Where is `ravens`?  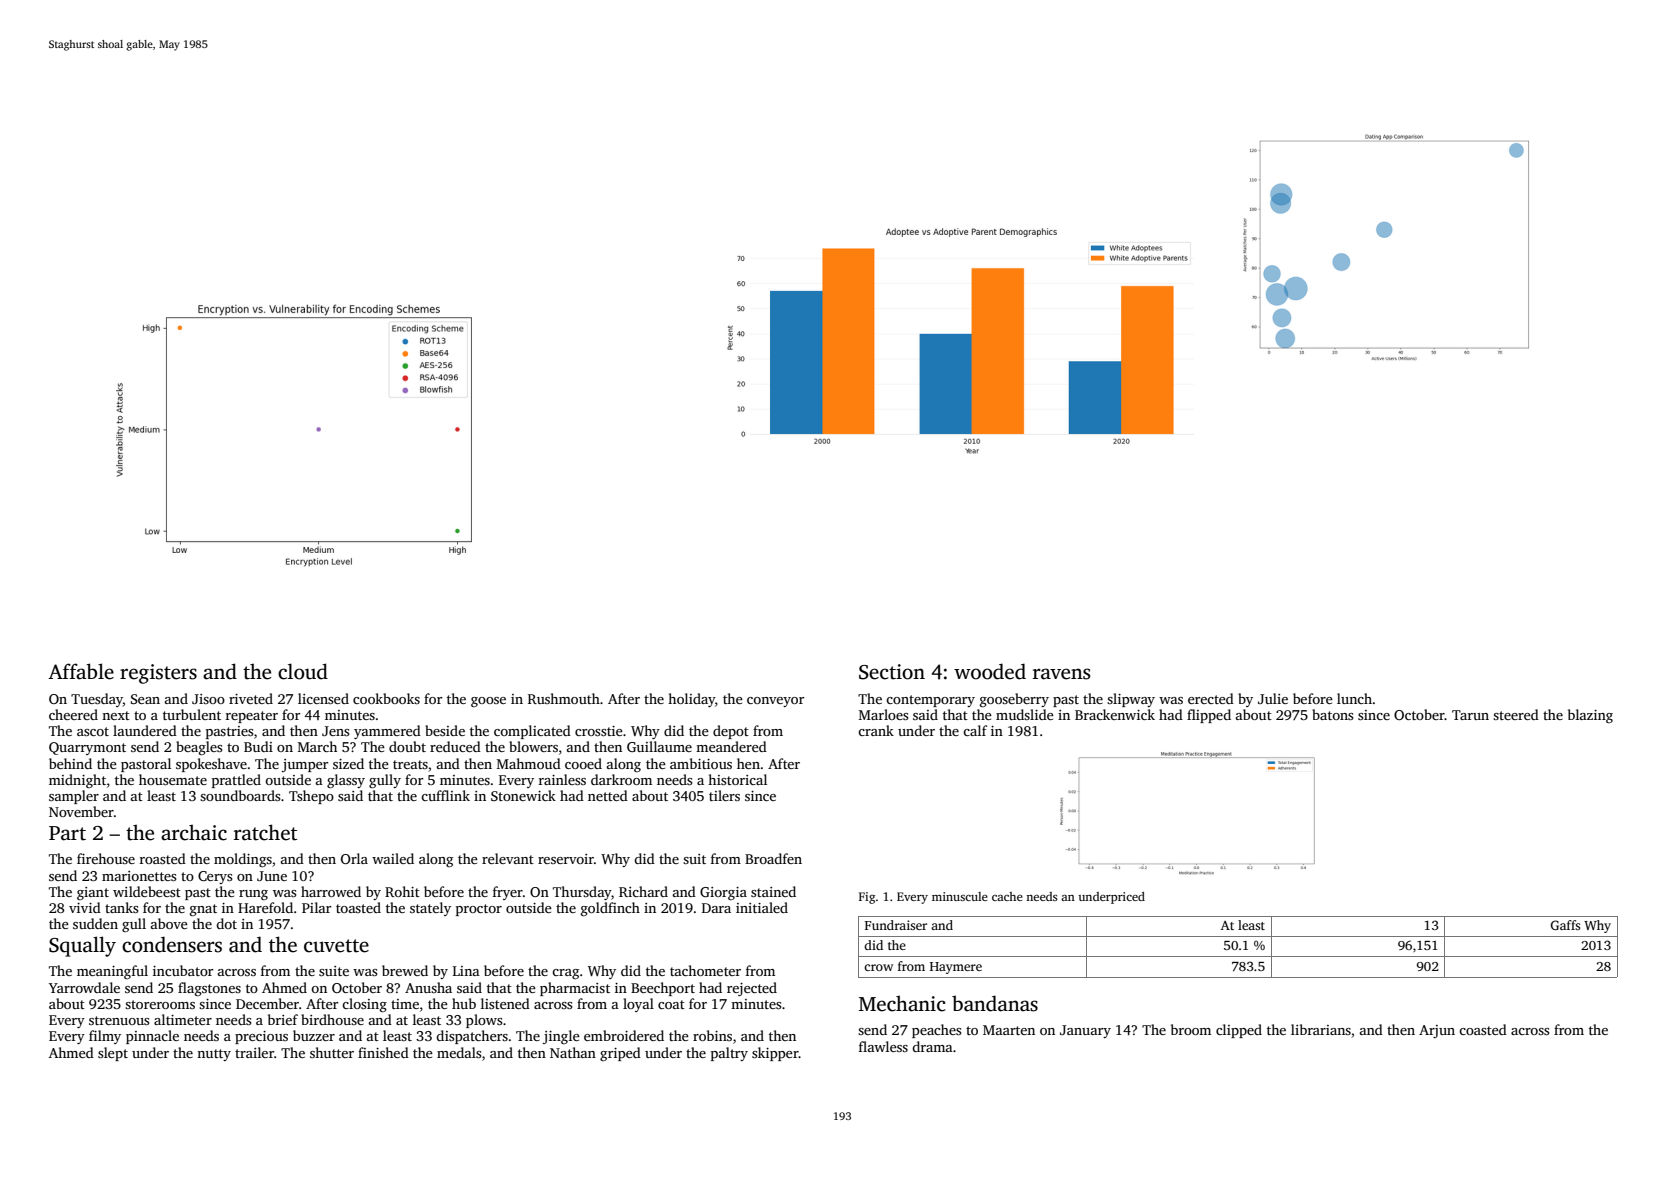
ravens is located at coordinates (1061, 674).
